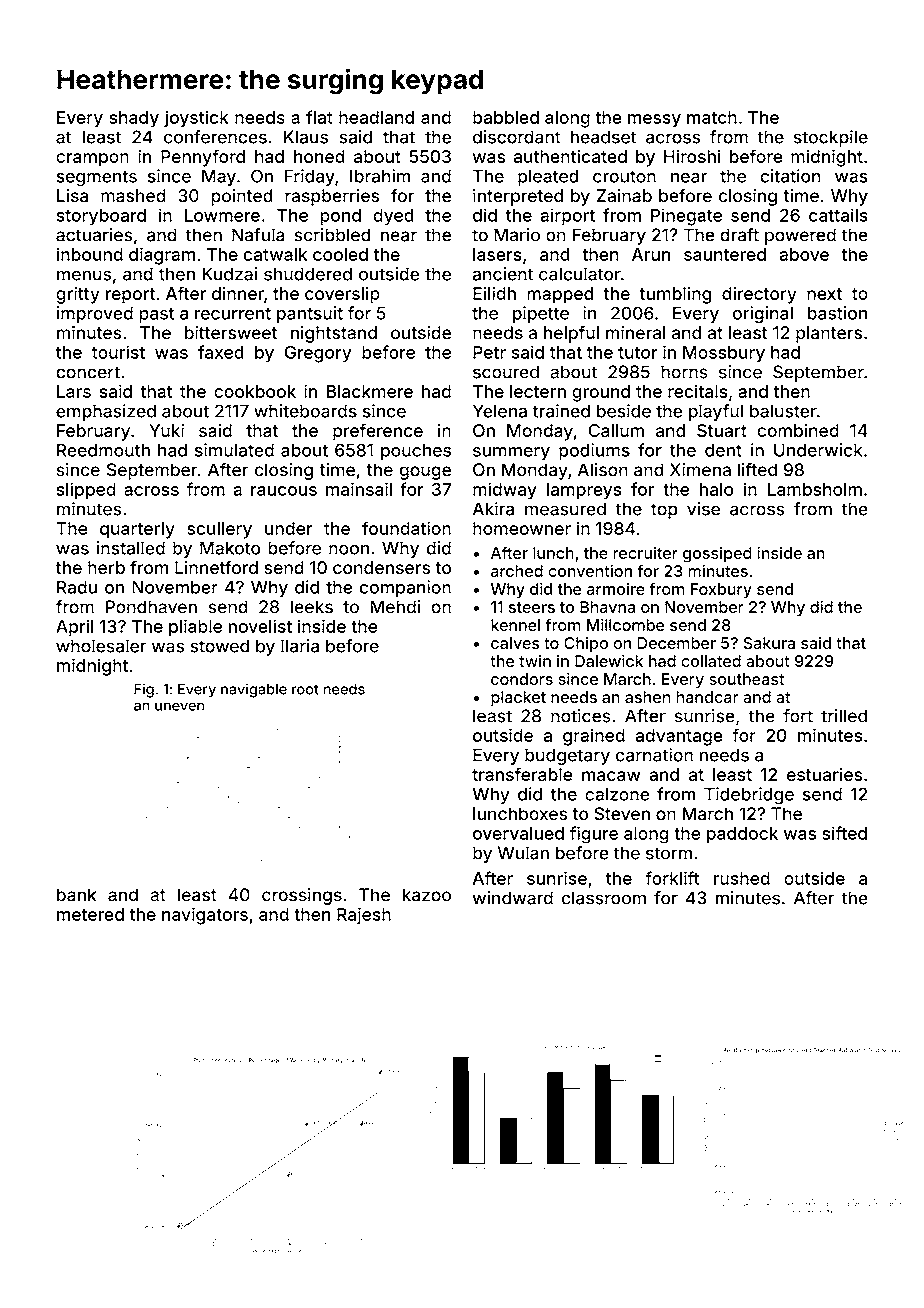 The width and height of the image is (924, 1308). I want to click on Wulan, so click(523, 853).
